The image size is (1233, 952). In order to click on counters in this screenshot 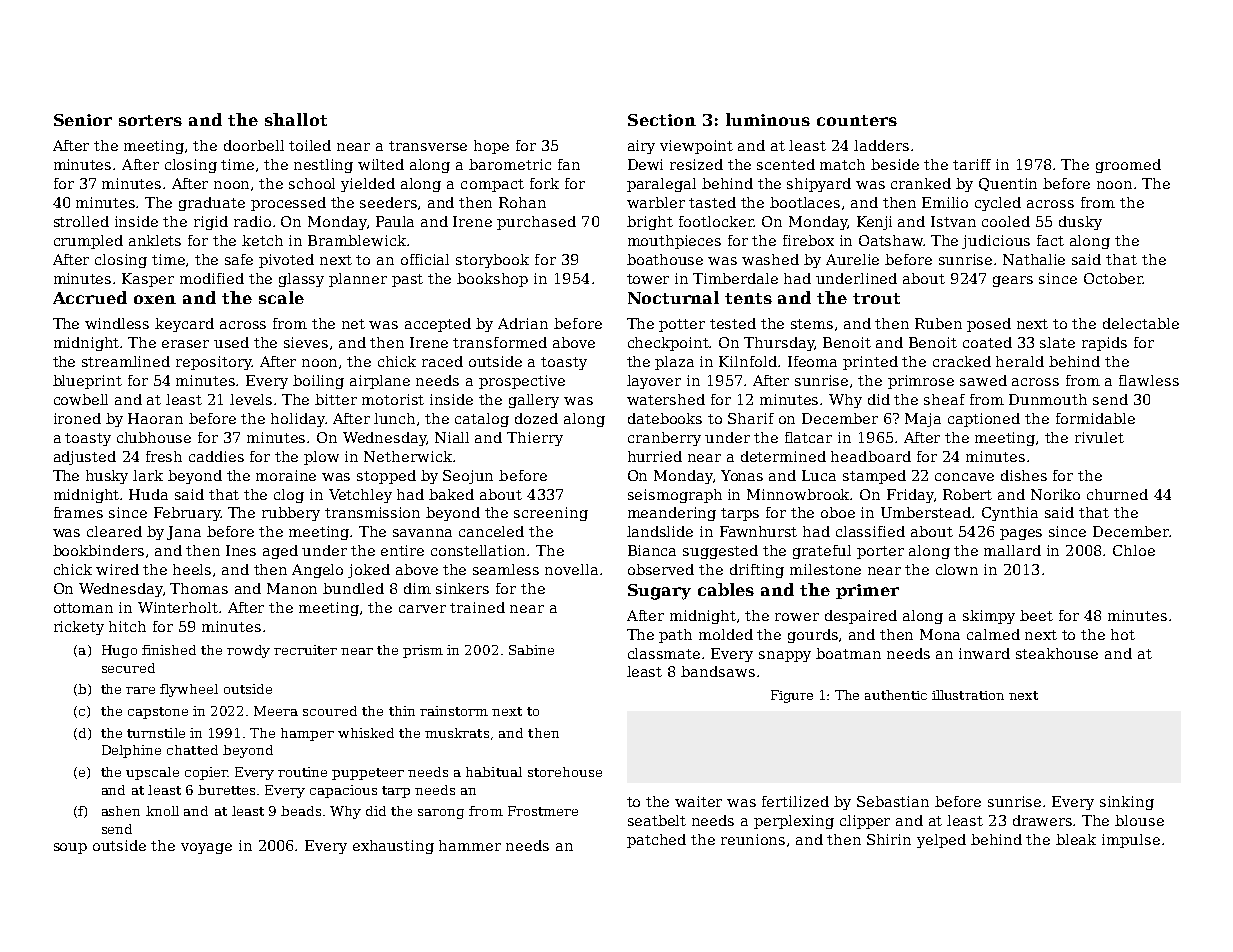, I will do `click(857, 120)`.
